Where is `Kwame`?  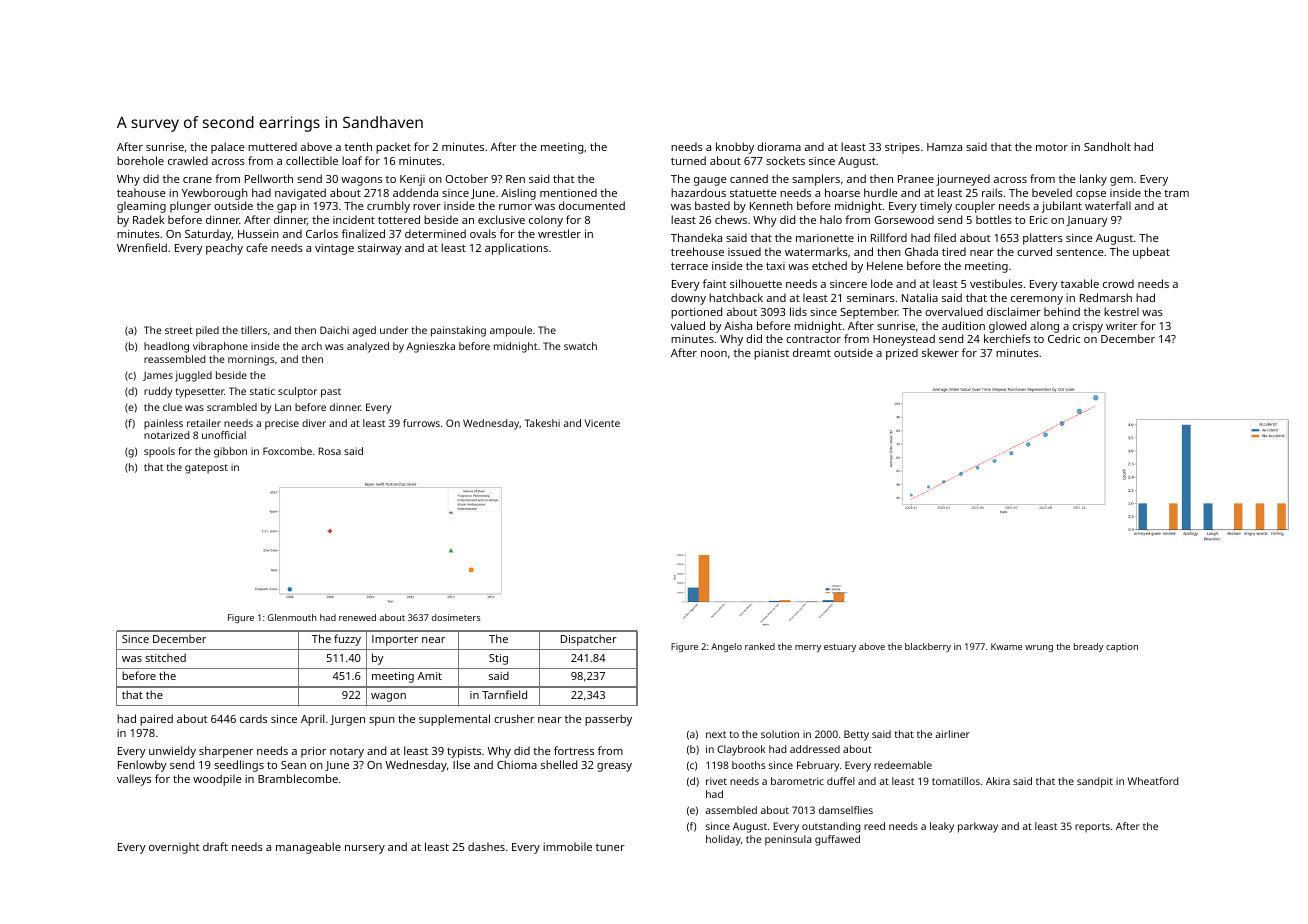
Kwame is located at coordinates (1006, 646).
